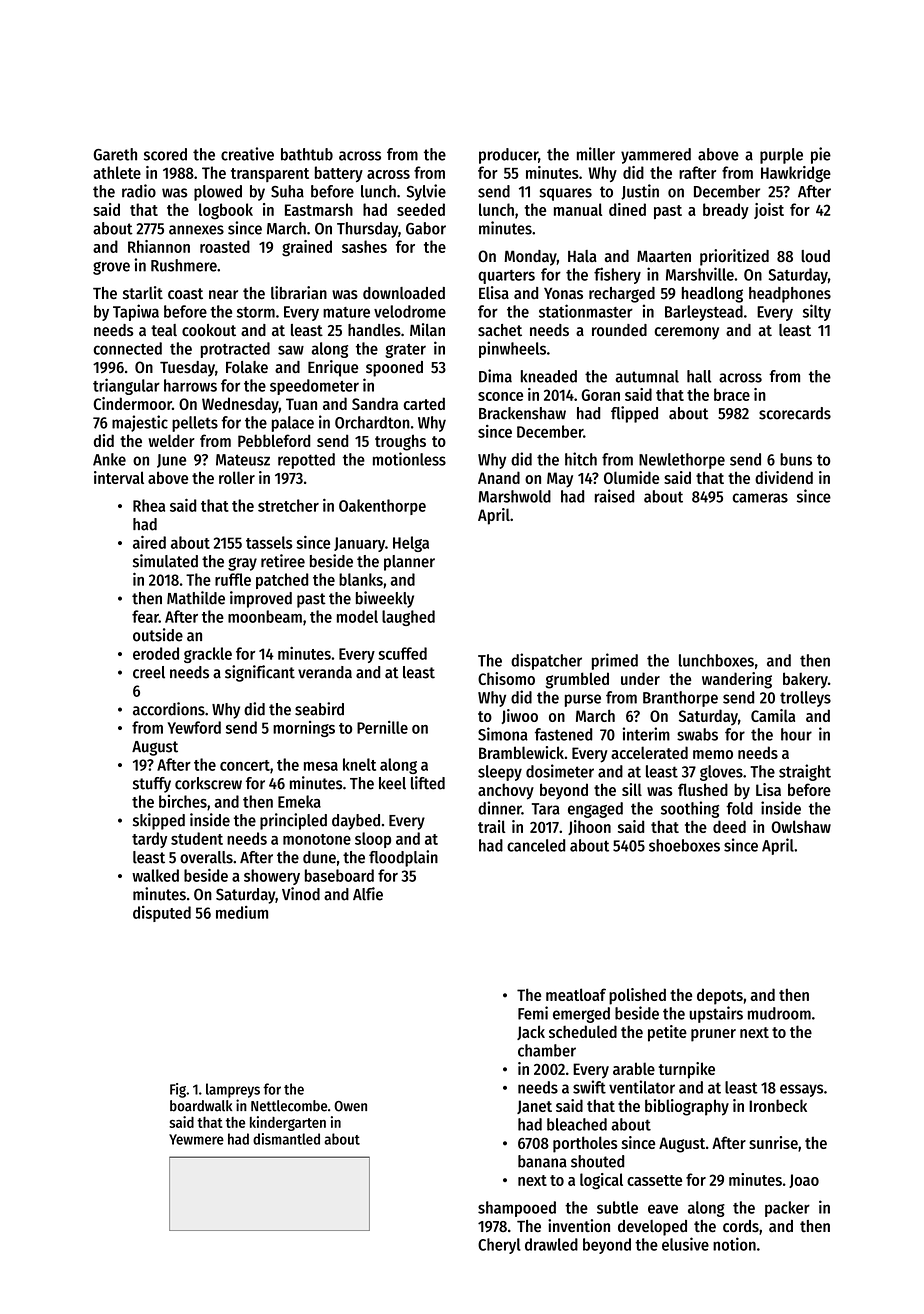  Describe the element at coordinates (817, 312) in the screenshot. I see `silty` at that location.
